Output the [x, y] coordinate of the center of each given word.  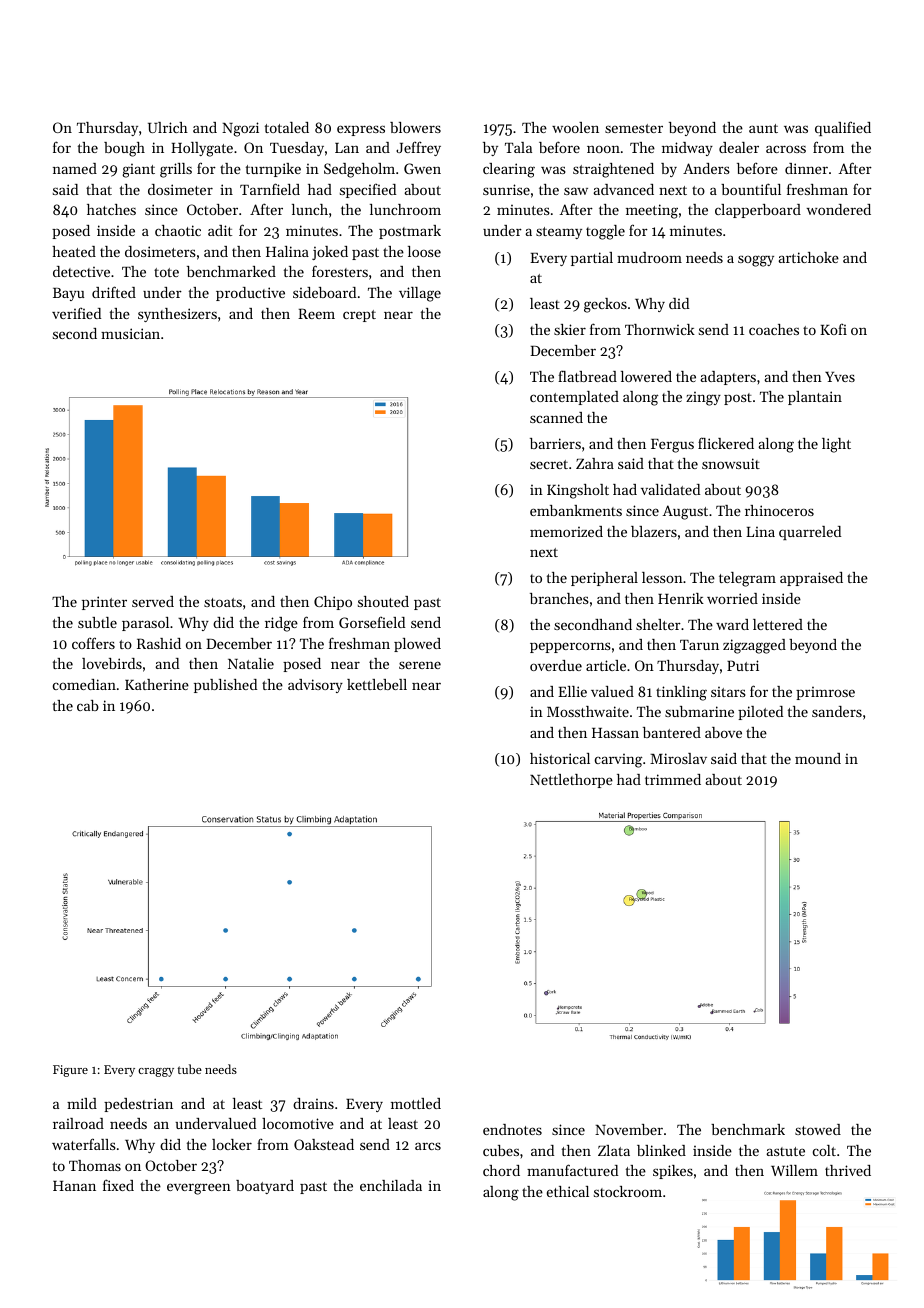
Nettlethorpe [571, 781]
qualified [843, 128]
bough [124, 149]
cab [88, 705]
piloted [760, 713]
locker [232, 1144]
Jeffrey [418, 149]
